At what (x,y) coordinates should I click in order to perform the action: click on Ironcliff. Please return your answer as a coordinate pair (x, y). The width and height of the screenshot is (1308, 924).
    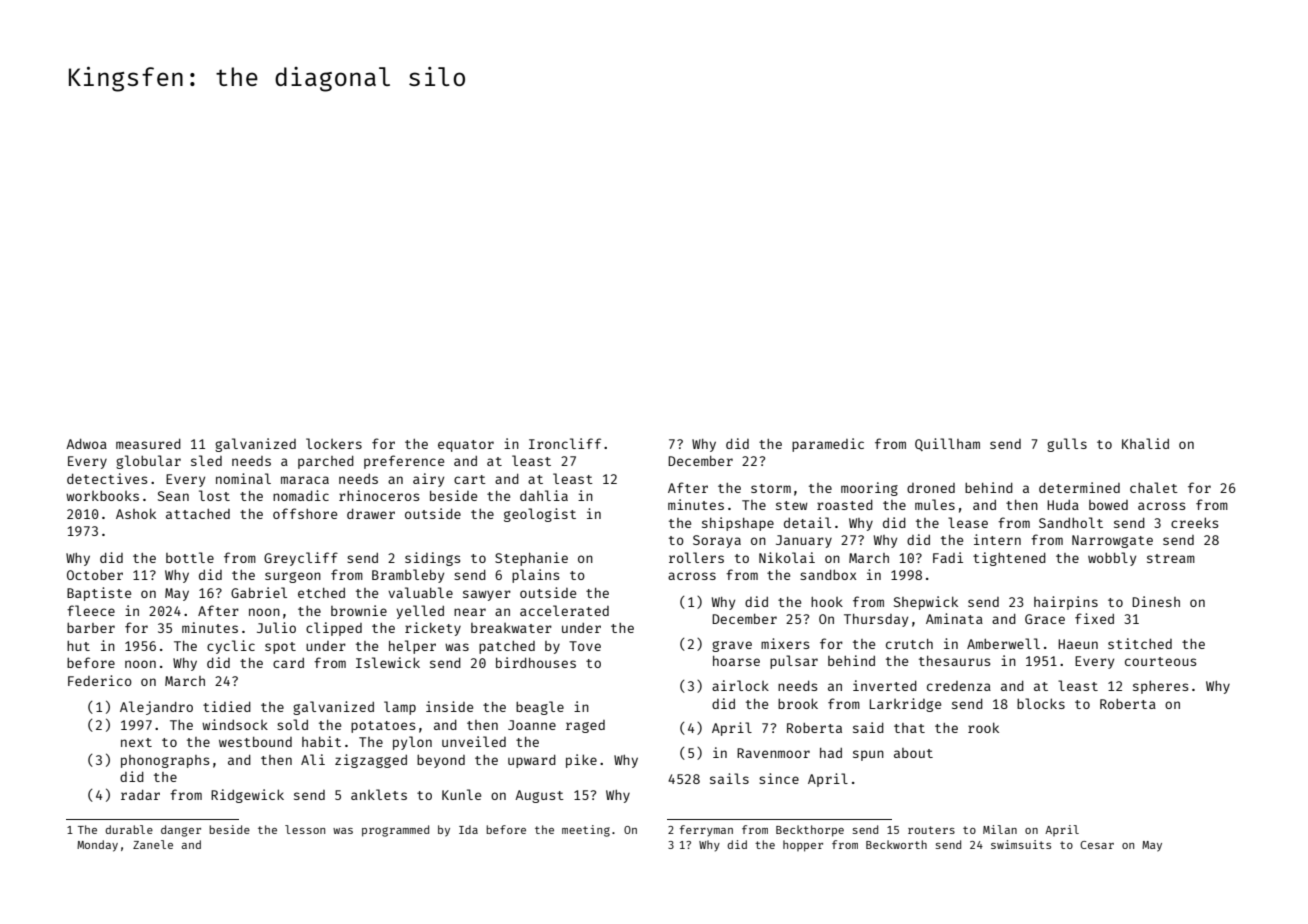
    Looking at the image, I should click on (565, 443).
